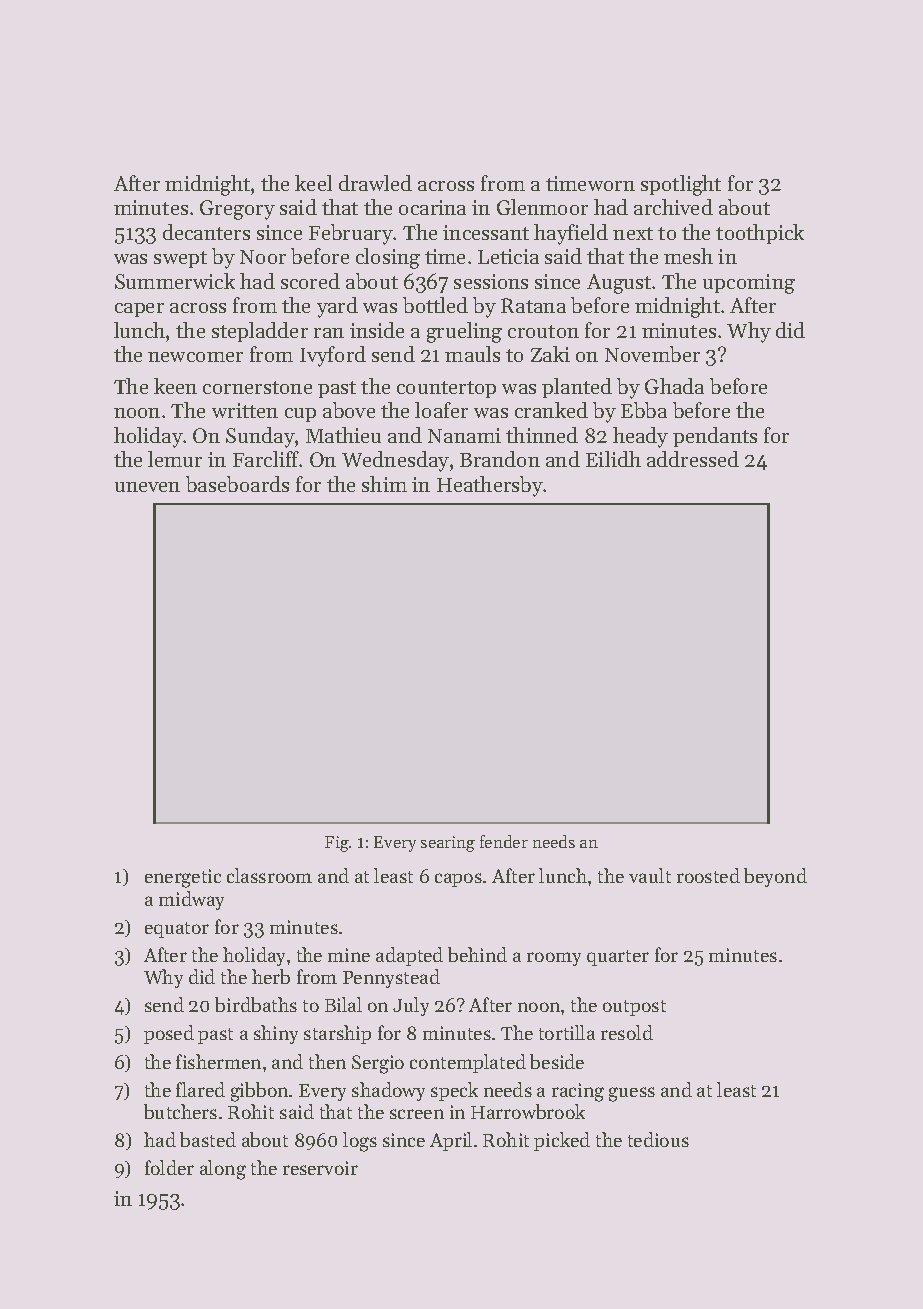 The height and width of the document is (1309, 923). What do you see at coordinates (448, 844) in the document?
I see `searing` at bounding box center [448, 844].
